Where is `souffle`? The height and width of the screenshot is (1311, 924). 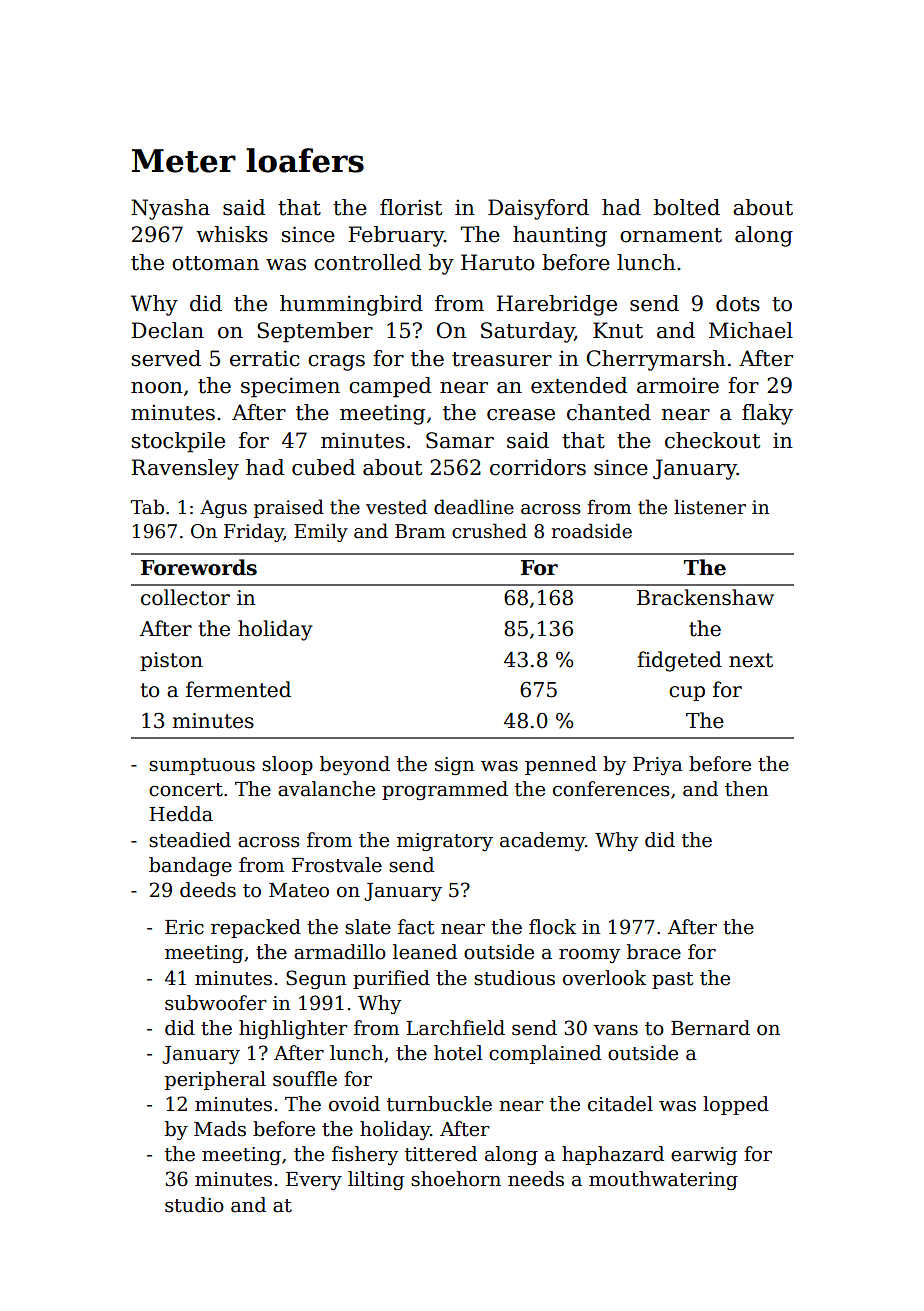 souffle is located at coordinates (305, 1079).
